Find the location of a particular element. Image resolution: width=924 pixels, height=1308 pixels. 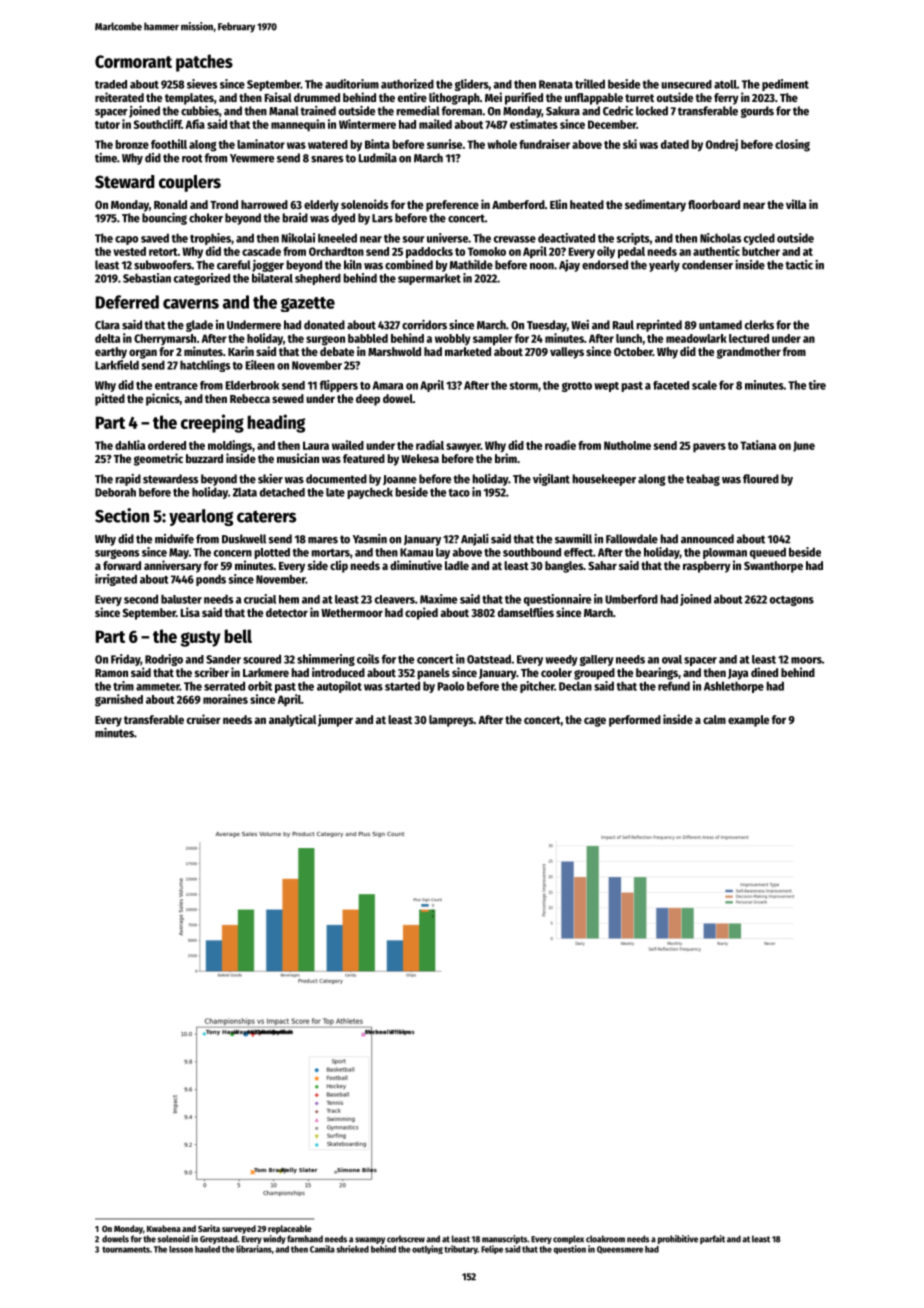

Renata is located at coordinates (556, 84).
